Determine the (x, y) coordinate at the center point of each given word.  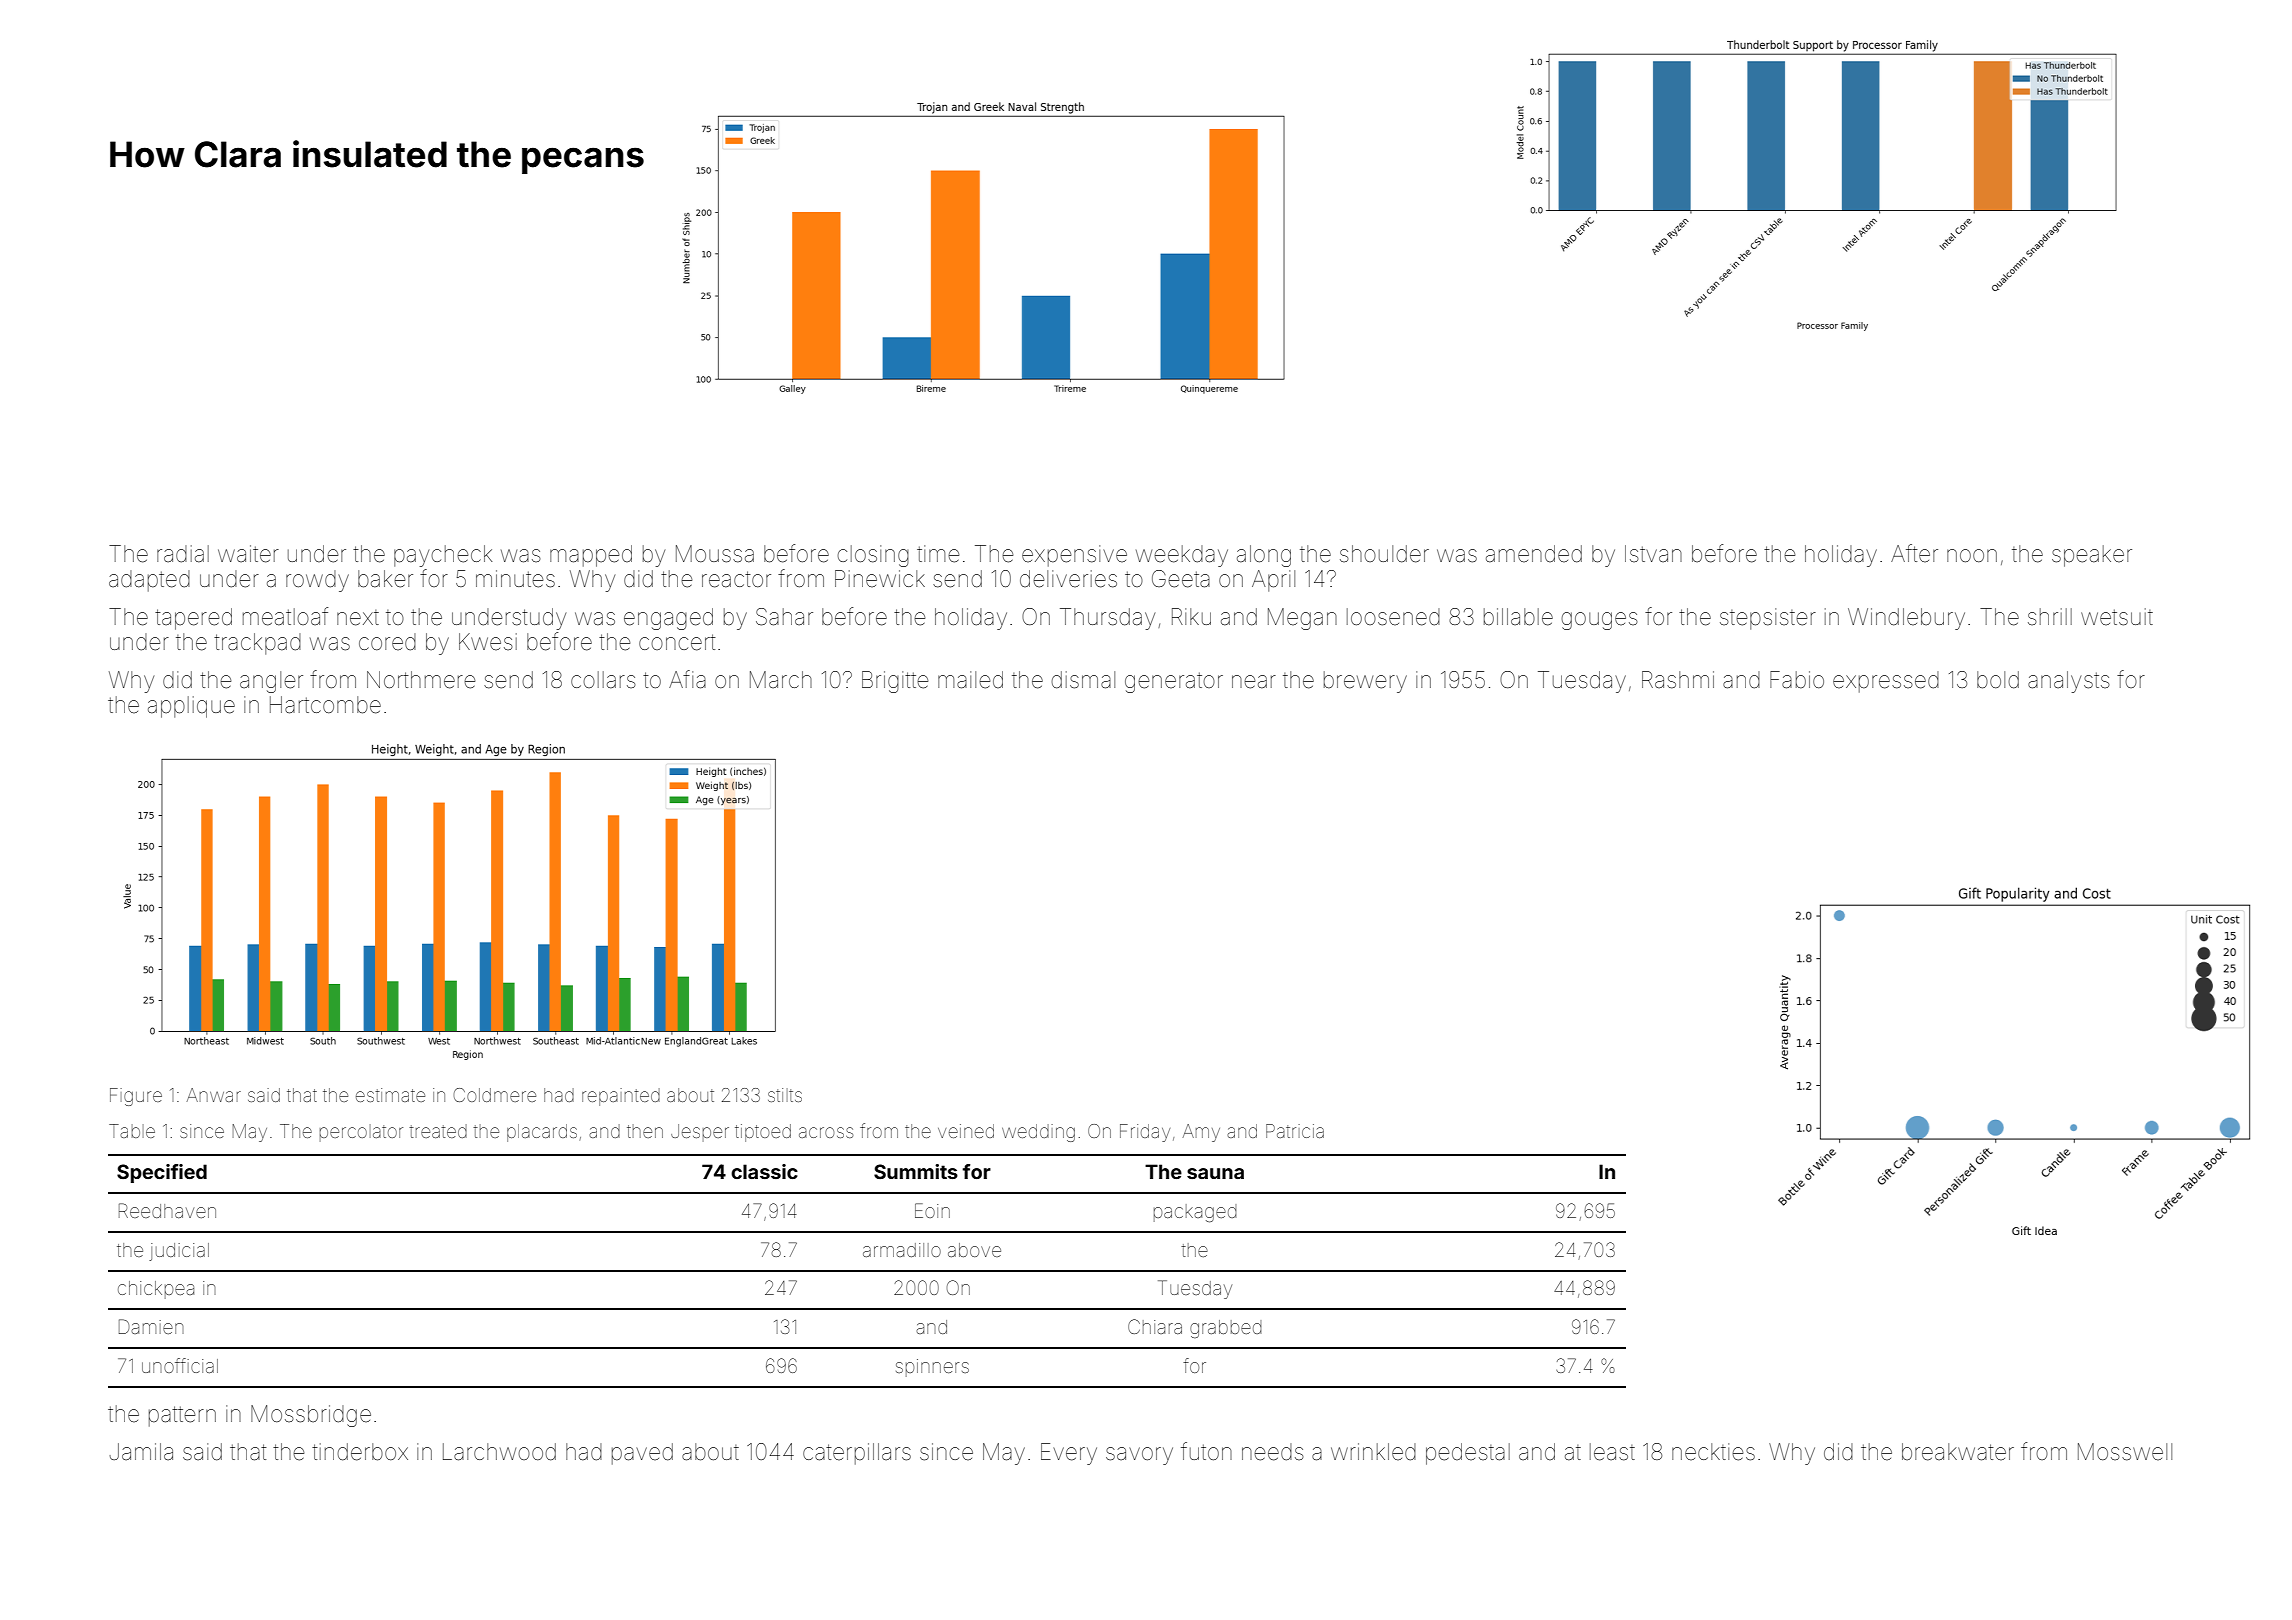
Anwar (214, 1095)
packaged (1195, 1213)
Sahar (784, 617)
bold (1998, 680)
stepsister (1768, 619)
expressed (1886, 682)
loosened (1393, 617)
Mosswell (2125, 1452)
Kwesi (488, 642)
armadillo (902, 1250)
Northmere (421, 680)
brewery (1365, 682)
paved (642, 1454)
